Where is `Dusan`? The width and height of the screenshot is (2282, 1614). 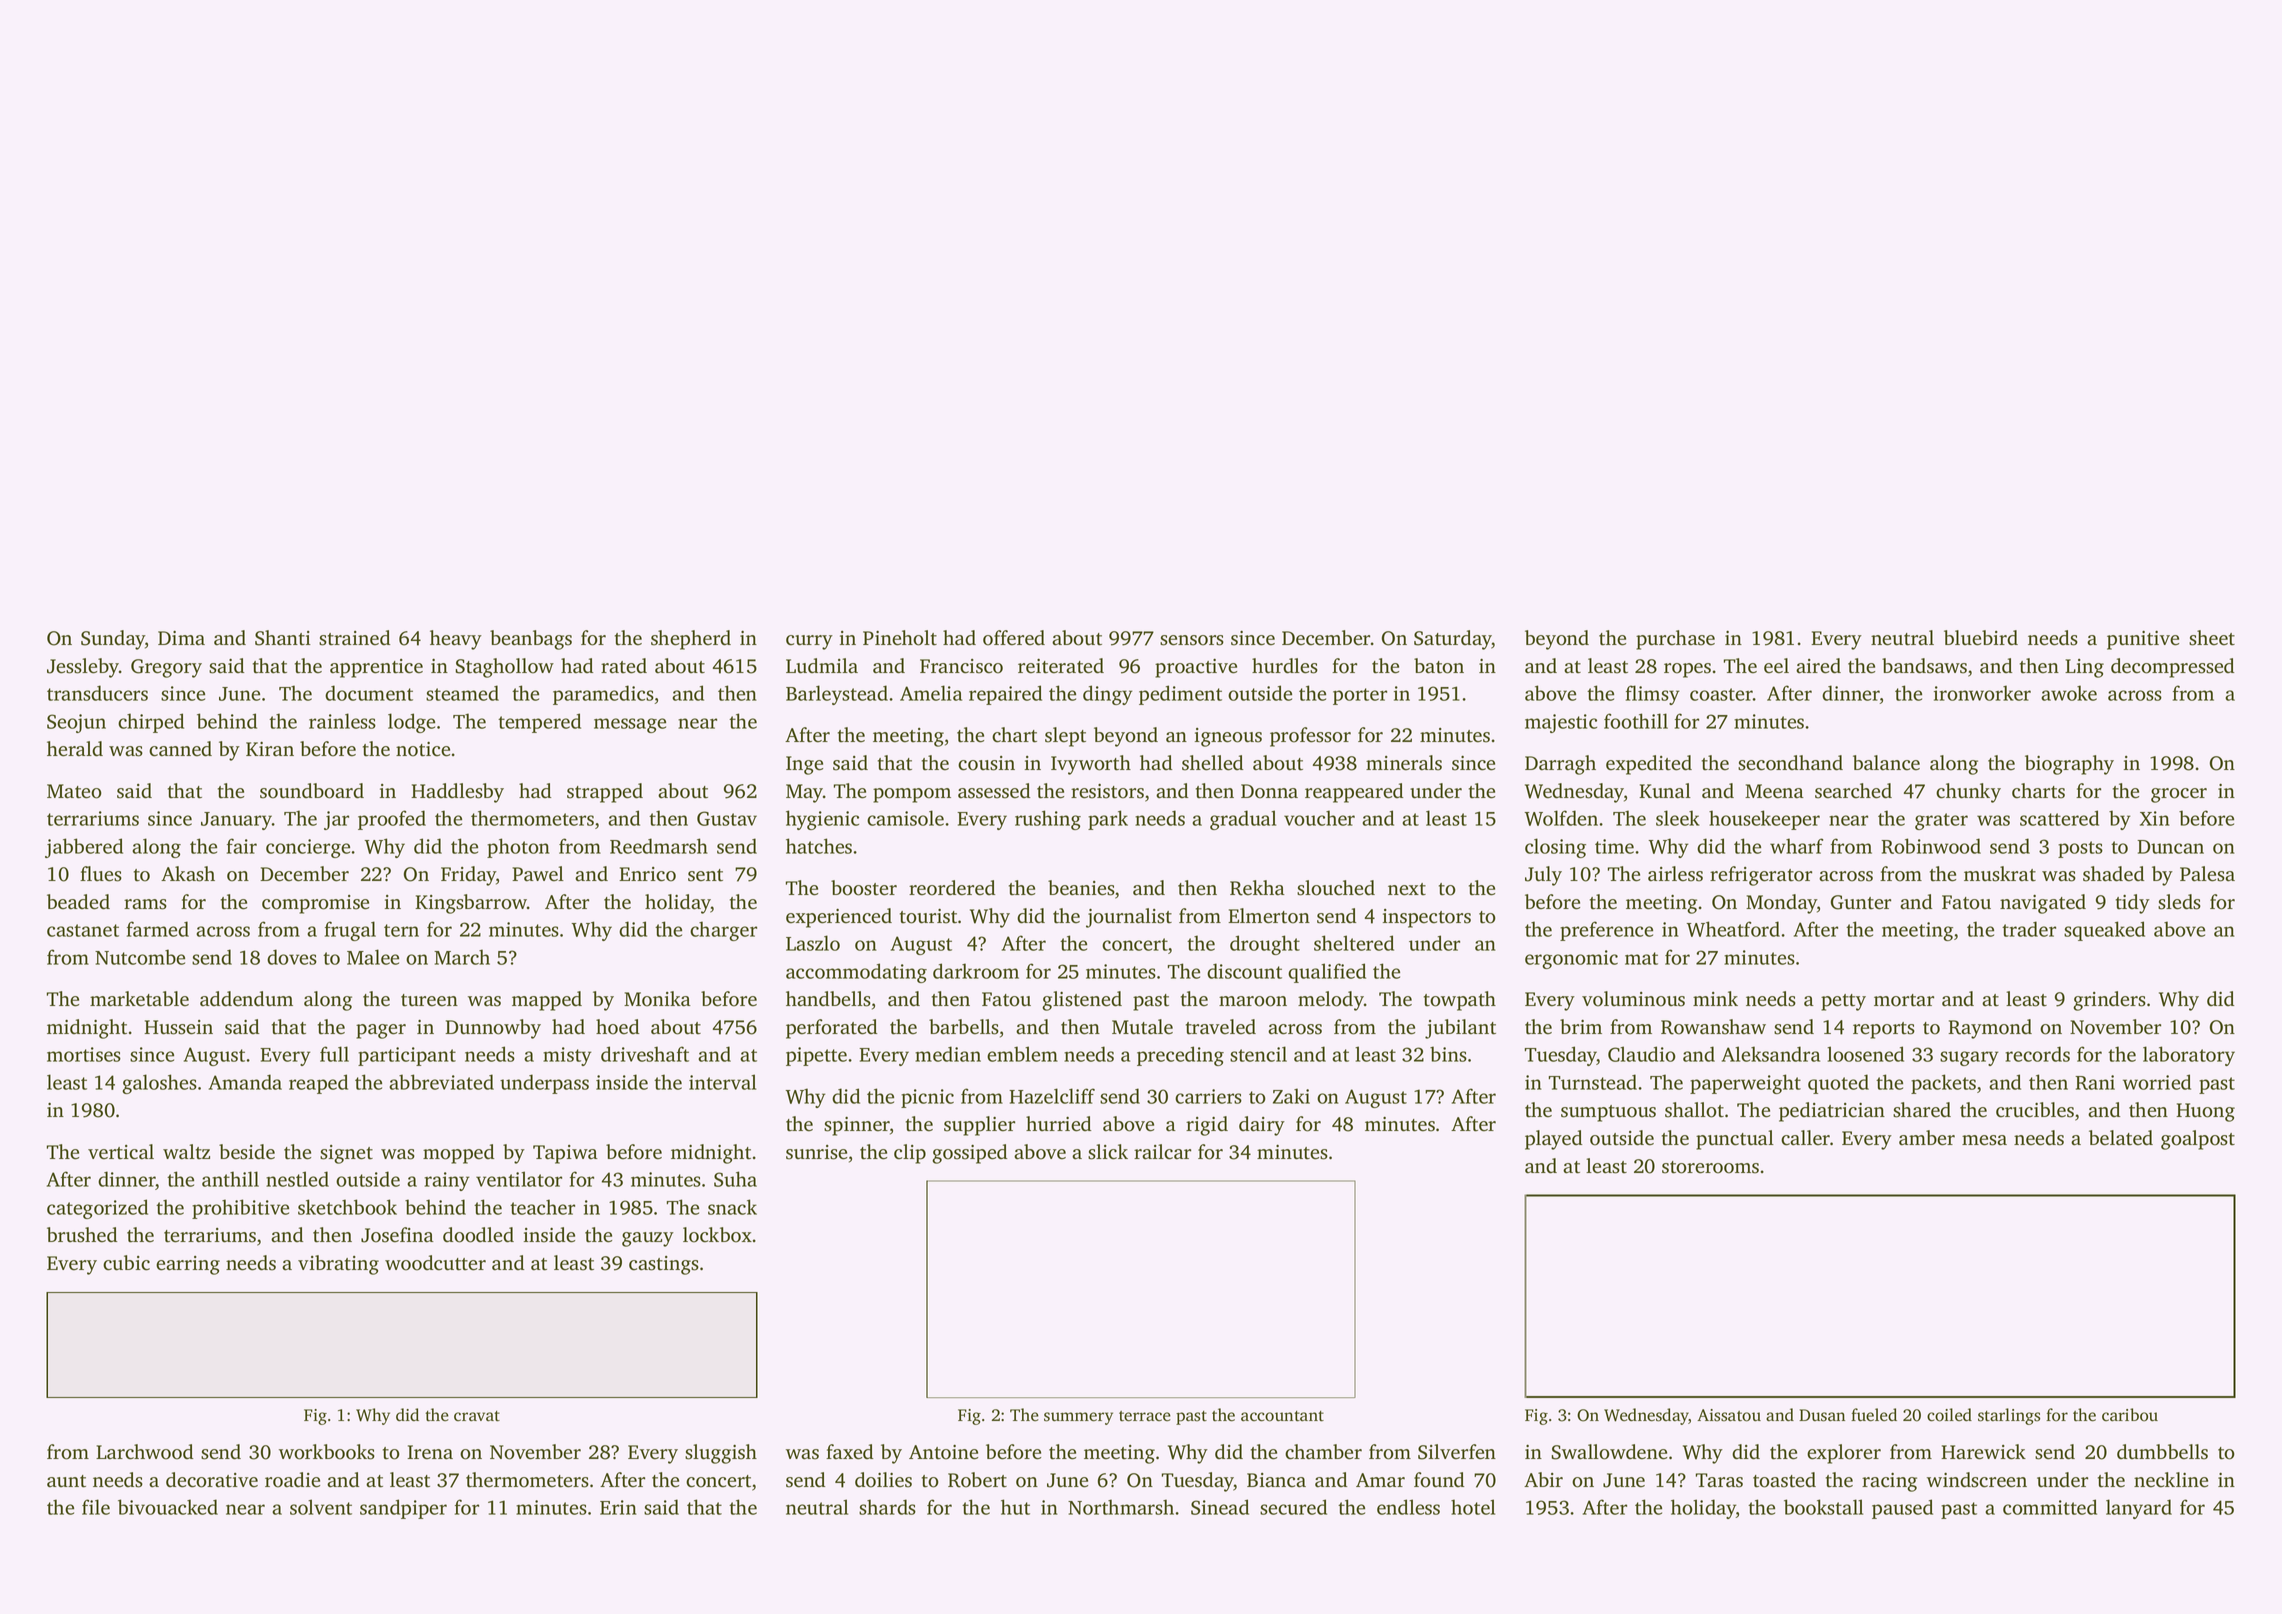 Dusan is located at coordinates (1822, 1415).
